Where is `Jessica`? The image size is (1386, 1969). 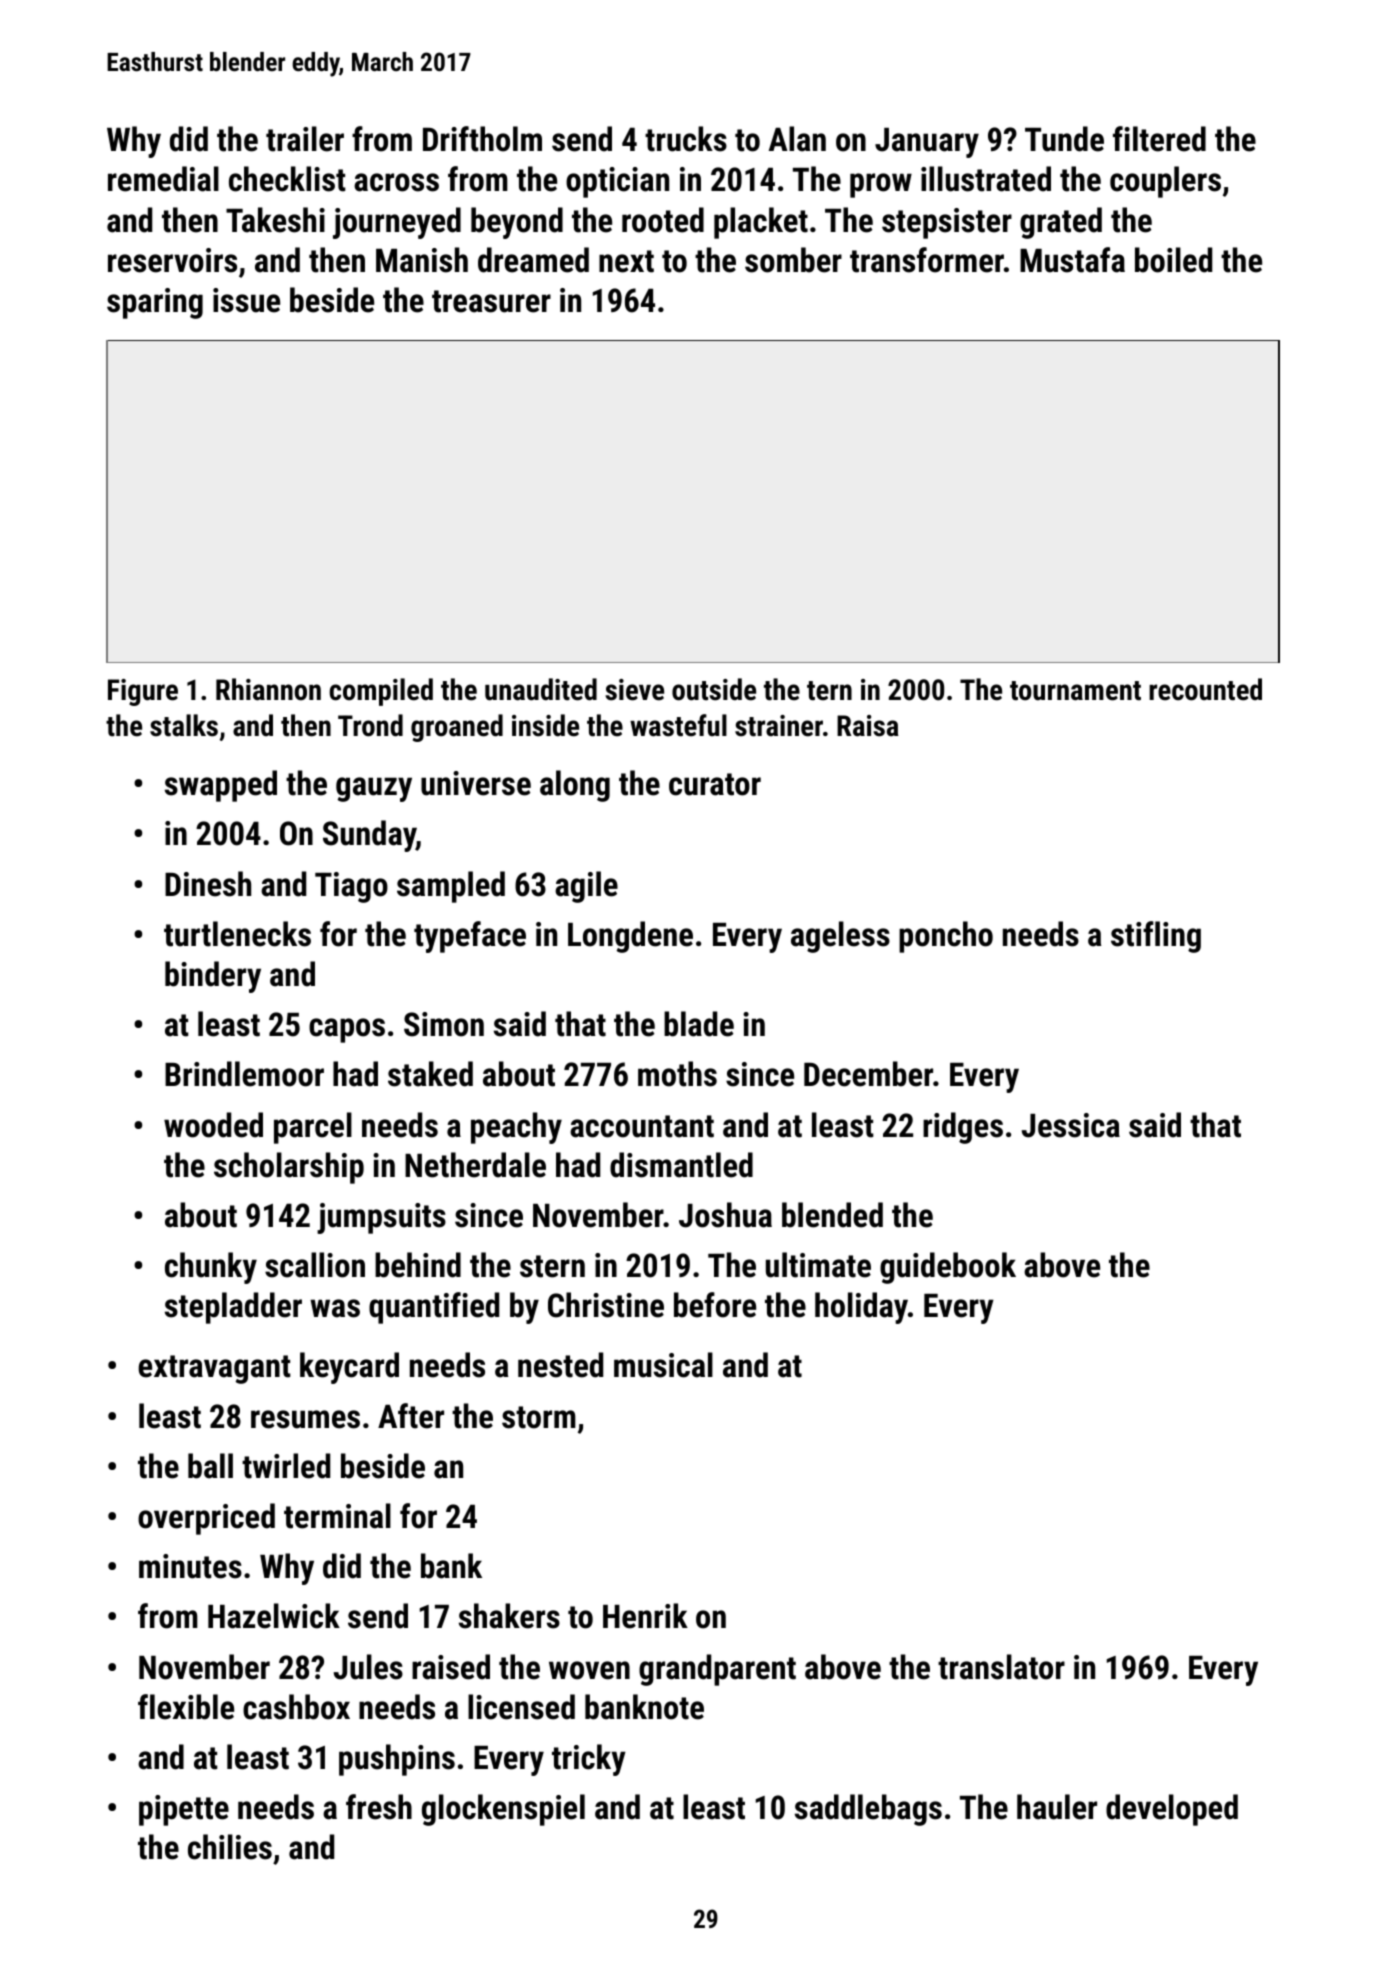
Jessica is located at coordinates (1071, 1125).
